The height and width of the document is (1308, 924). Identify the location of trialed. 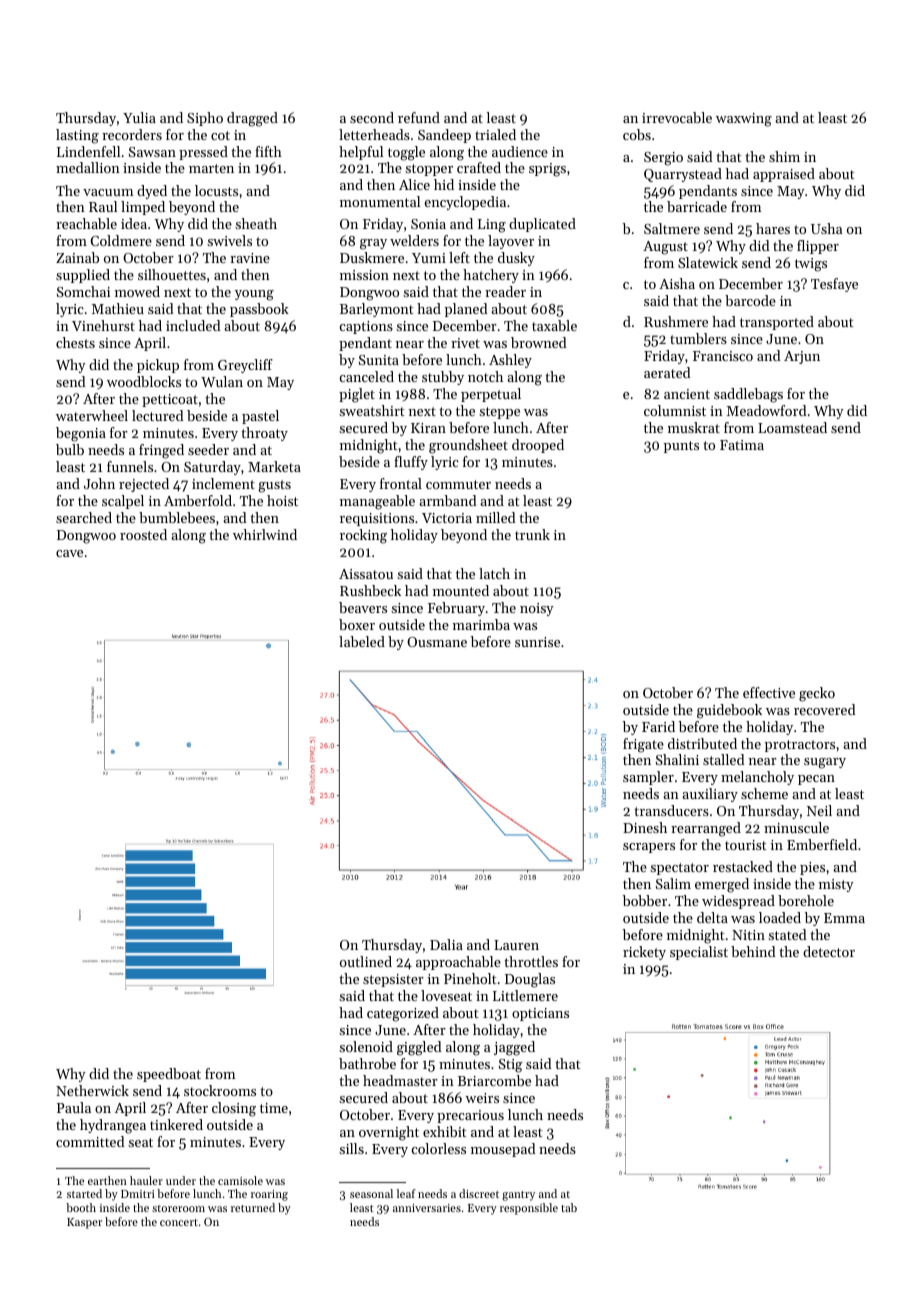
(495, 134).
